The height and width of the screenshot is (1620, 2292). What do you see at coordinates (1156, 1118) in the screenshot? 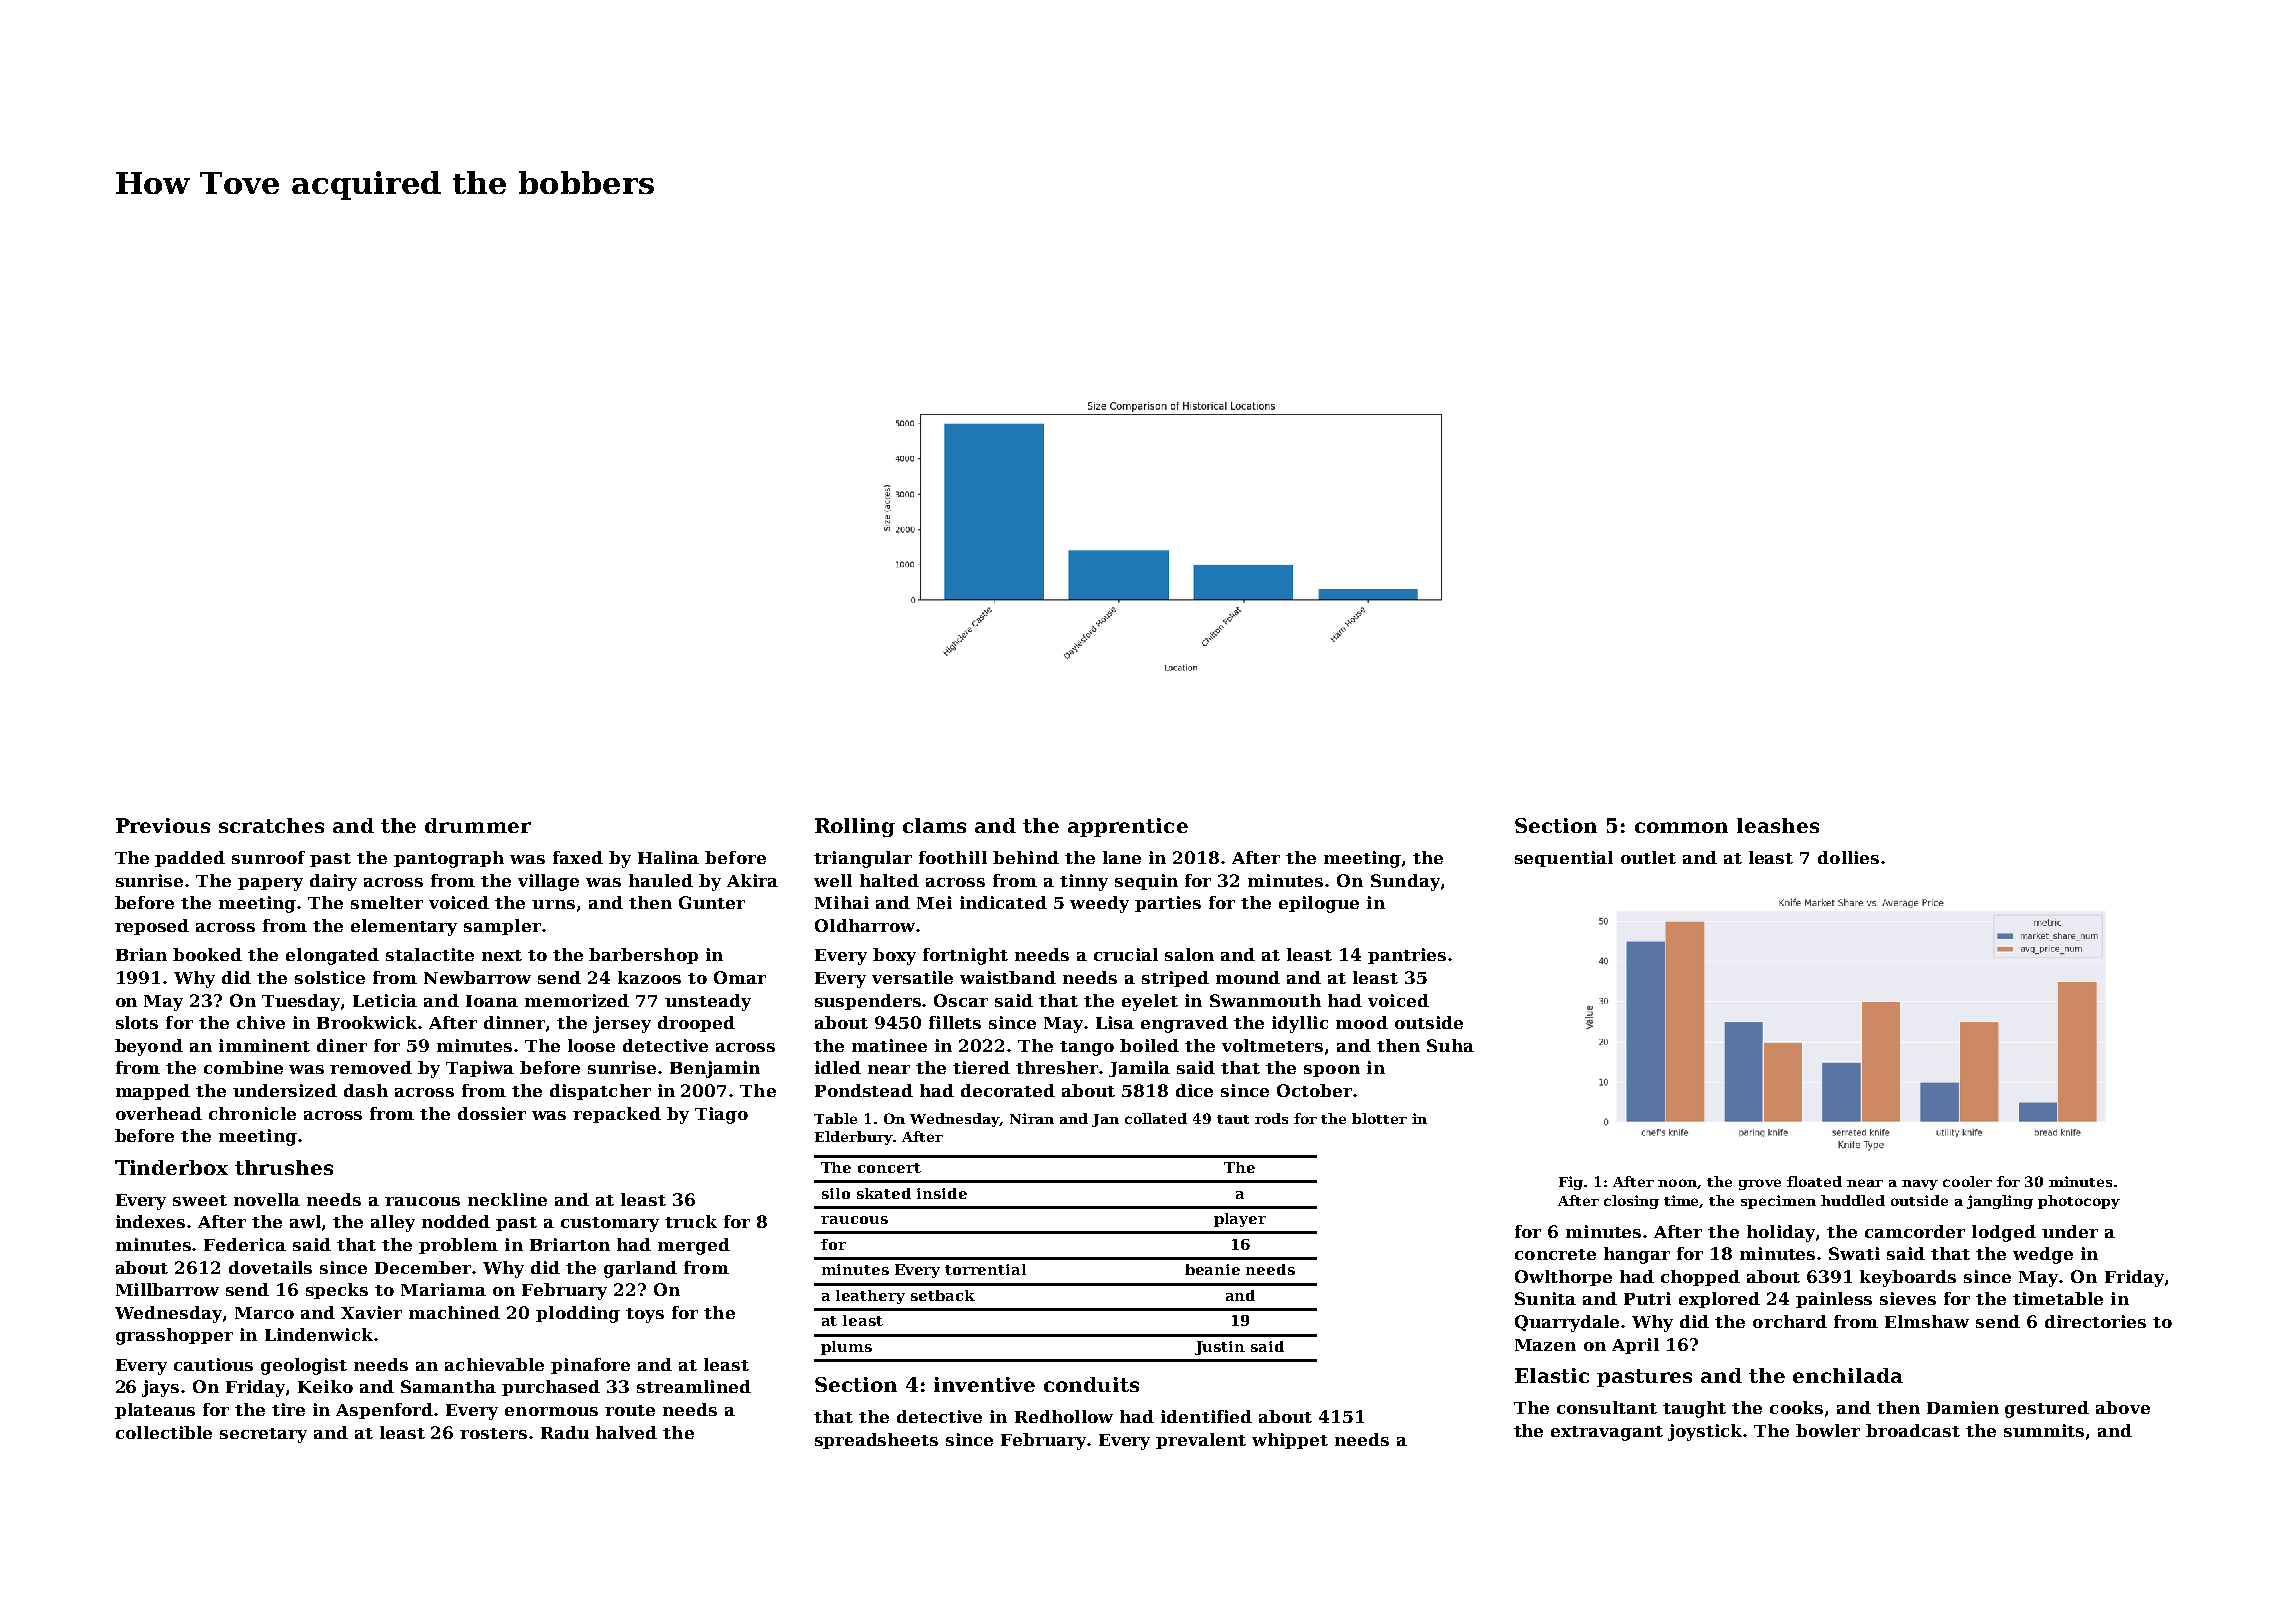
I see `collated` at bounding box center [1156, 1118].
